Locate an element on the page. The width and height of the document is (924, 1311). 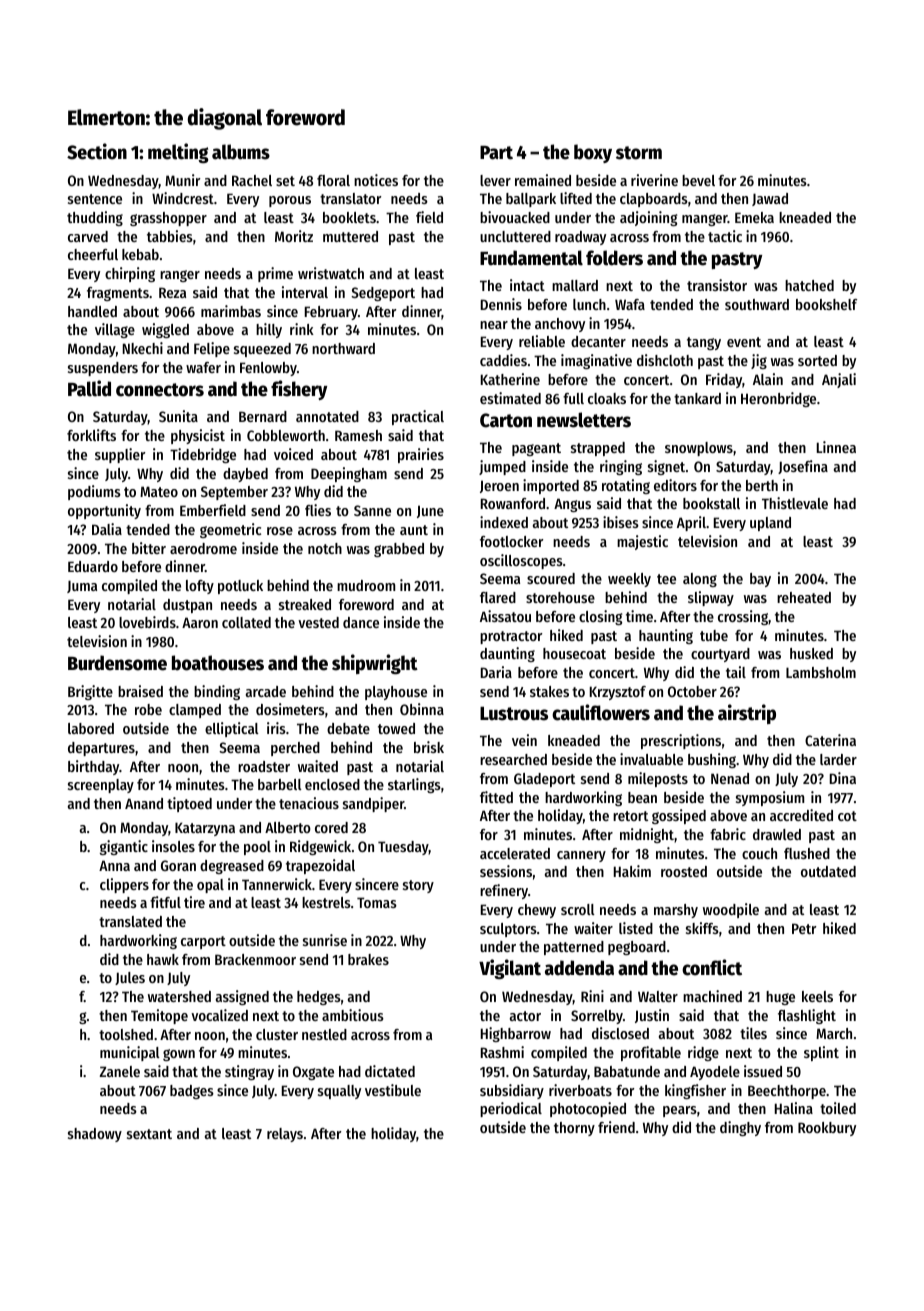
huge is located at coordinates (780, 998).
